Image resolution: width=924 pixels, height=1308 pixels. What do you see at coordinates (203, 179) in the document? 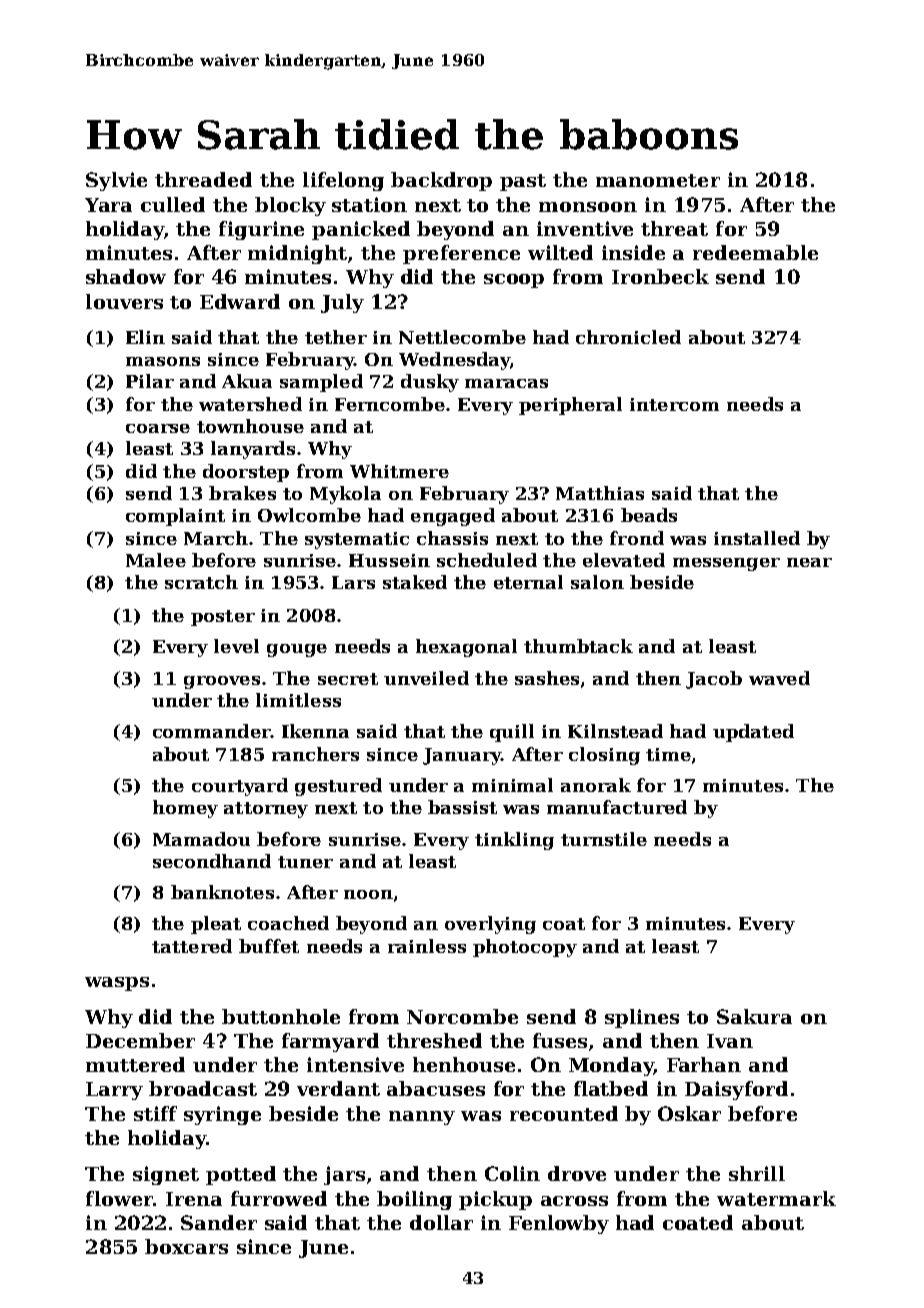
I see `threaded` at bounding box center [203, 179].
